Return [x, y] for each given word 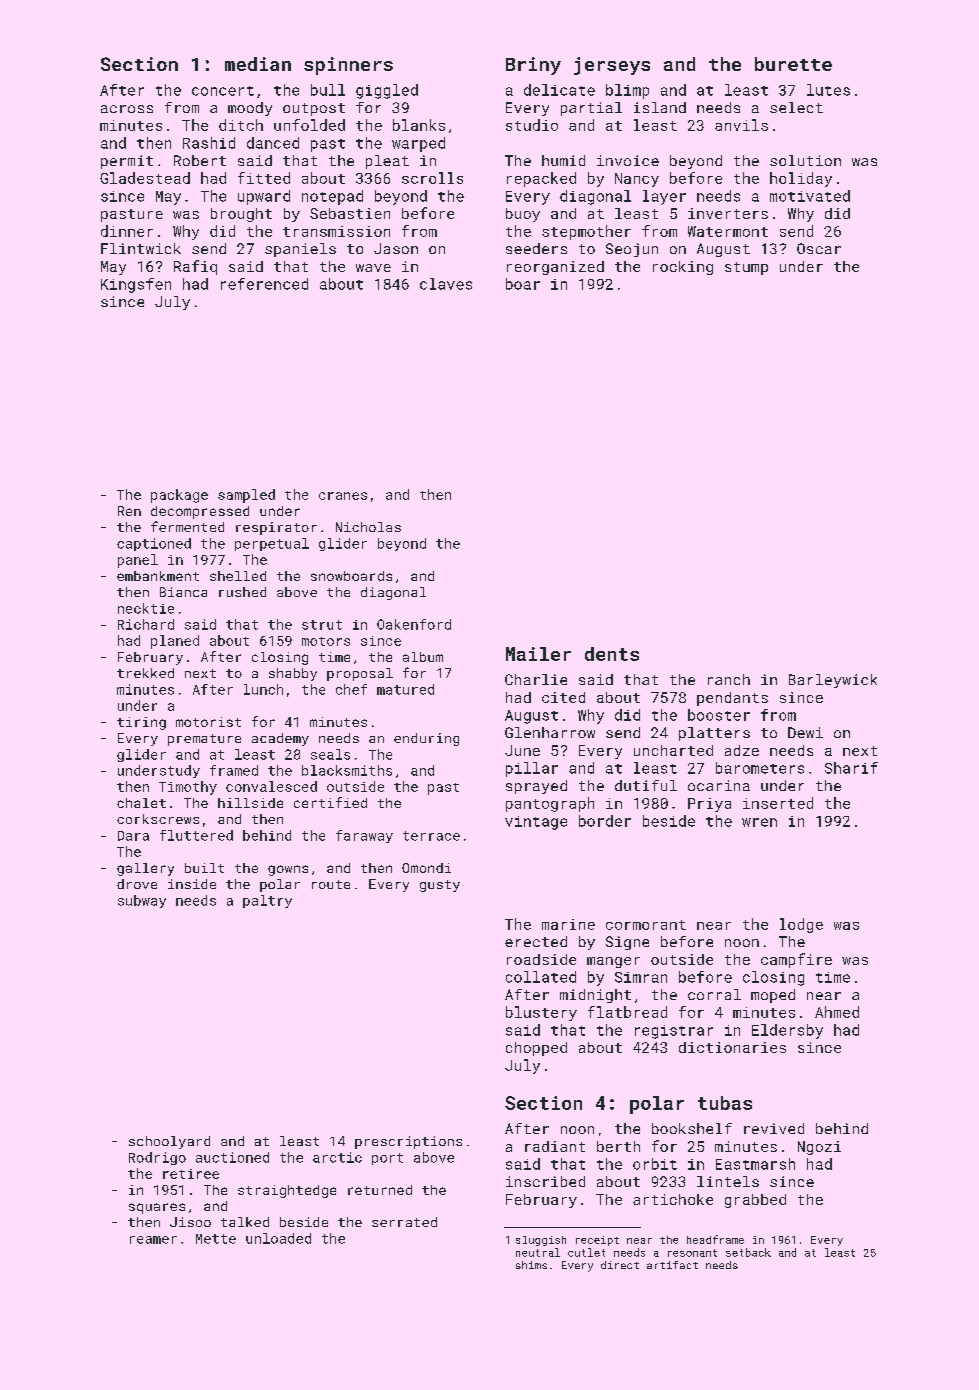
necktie [146, 608]
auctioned [232, 1157]
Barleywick [833, 681]
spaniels [300, 250]
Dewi [805, 732]
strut [322, 625]
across [127, 109]
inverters [728, 213]
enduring [426, 739]
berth [618, 1146]
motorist [208, 722]
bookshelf [692, 1128]
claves [446, 284]
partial [591, 109]
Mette [216, 1239]
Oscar [819, 248]
